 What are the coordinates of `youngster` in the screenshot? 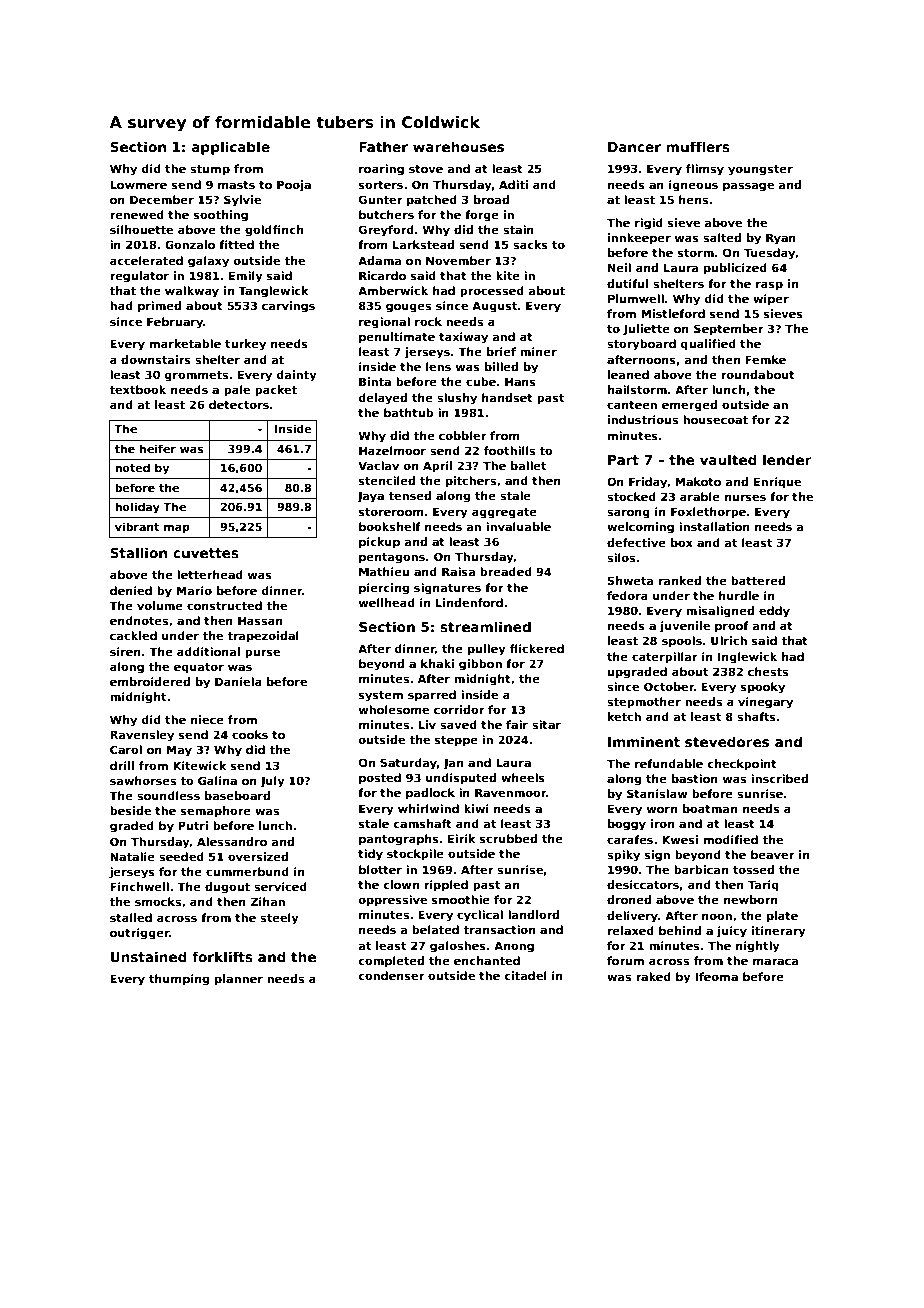 It's located at (760, 170).
